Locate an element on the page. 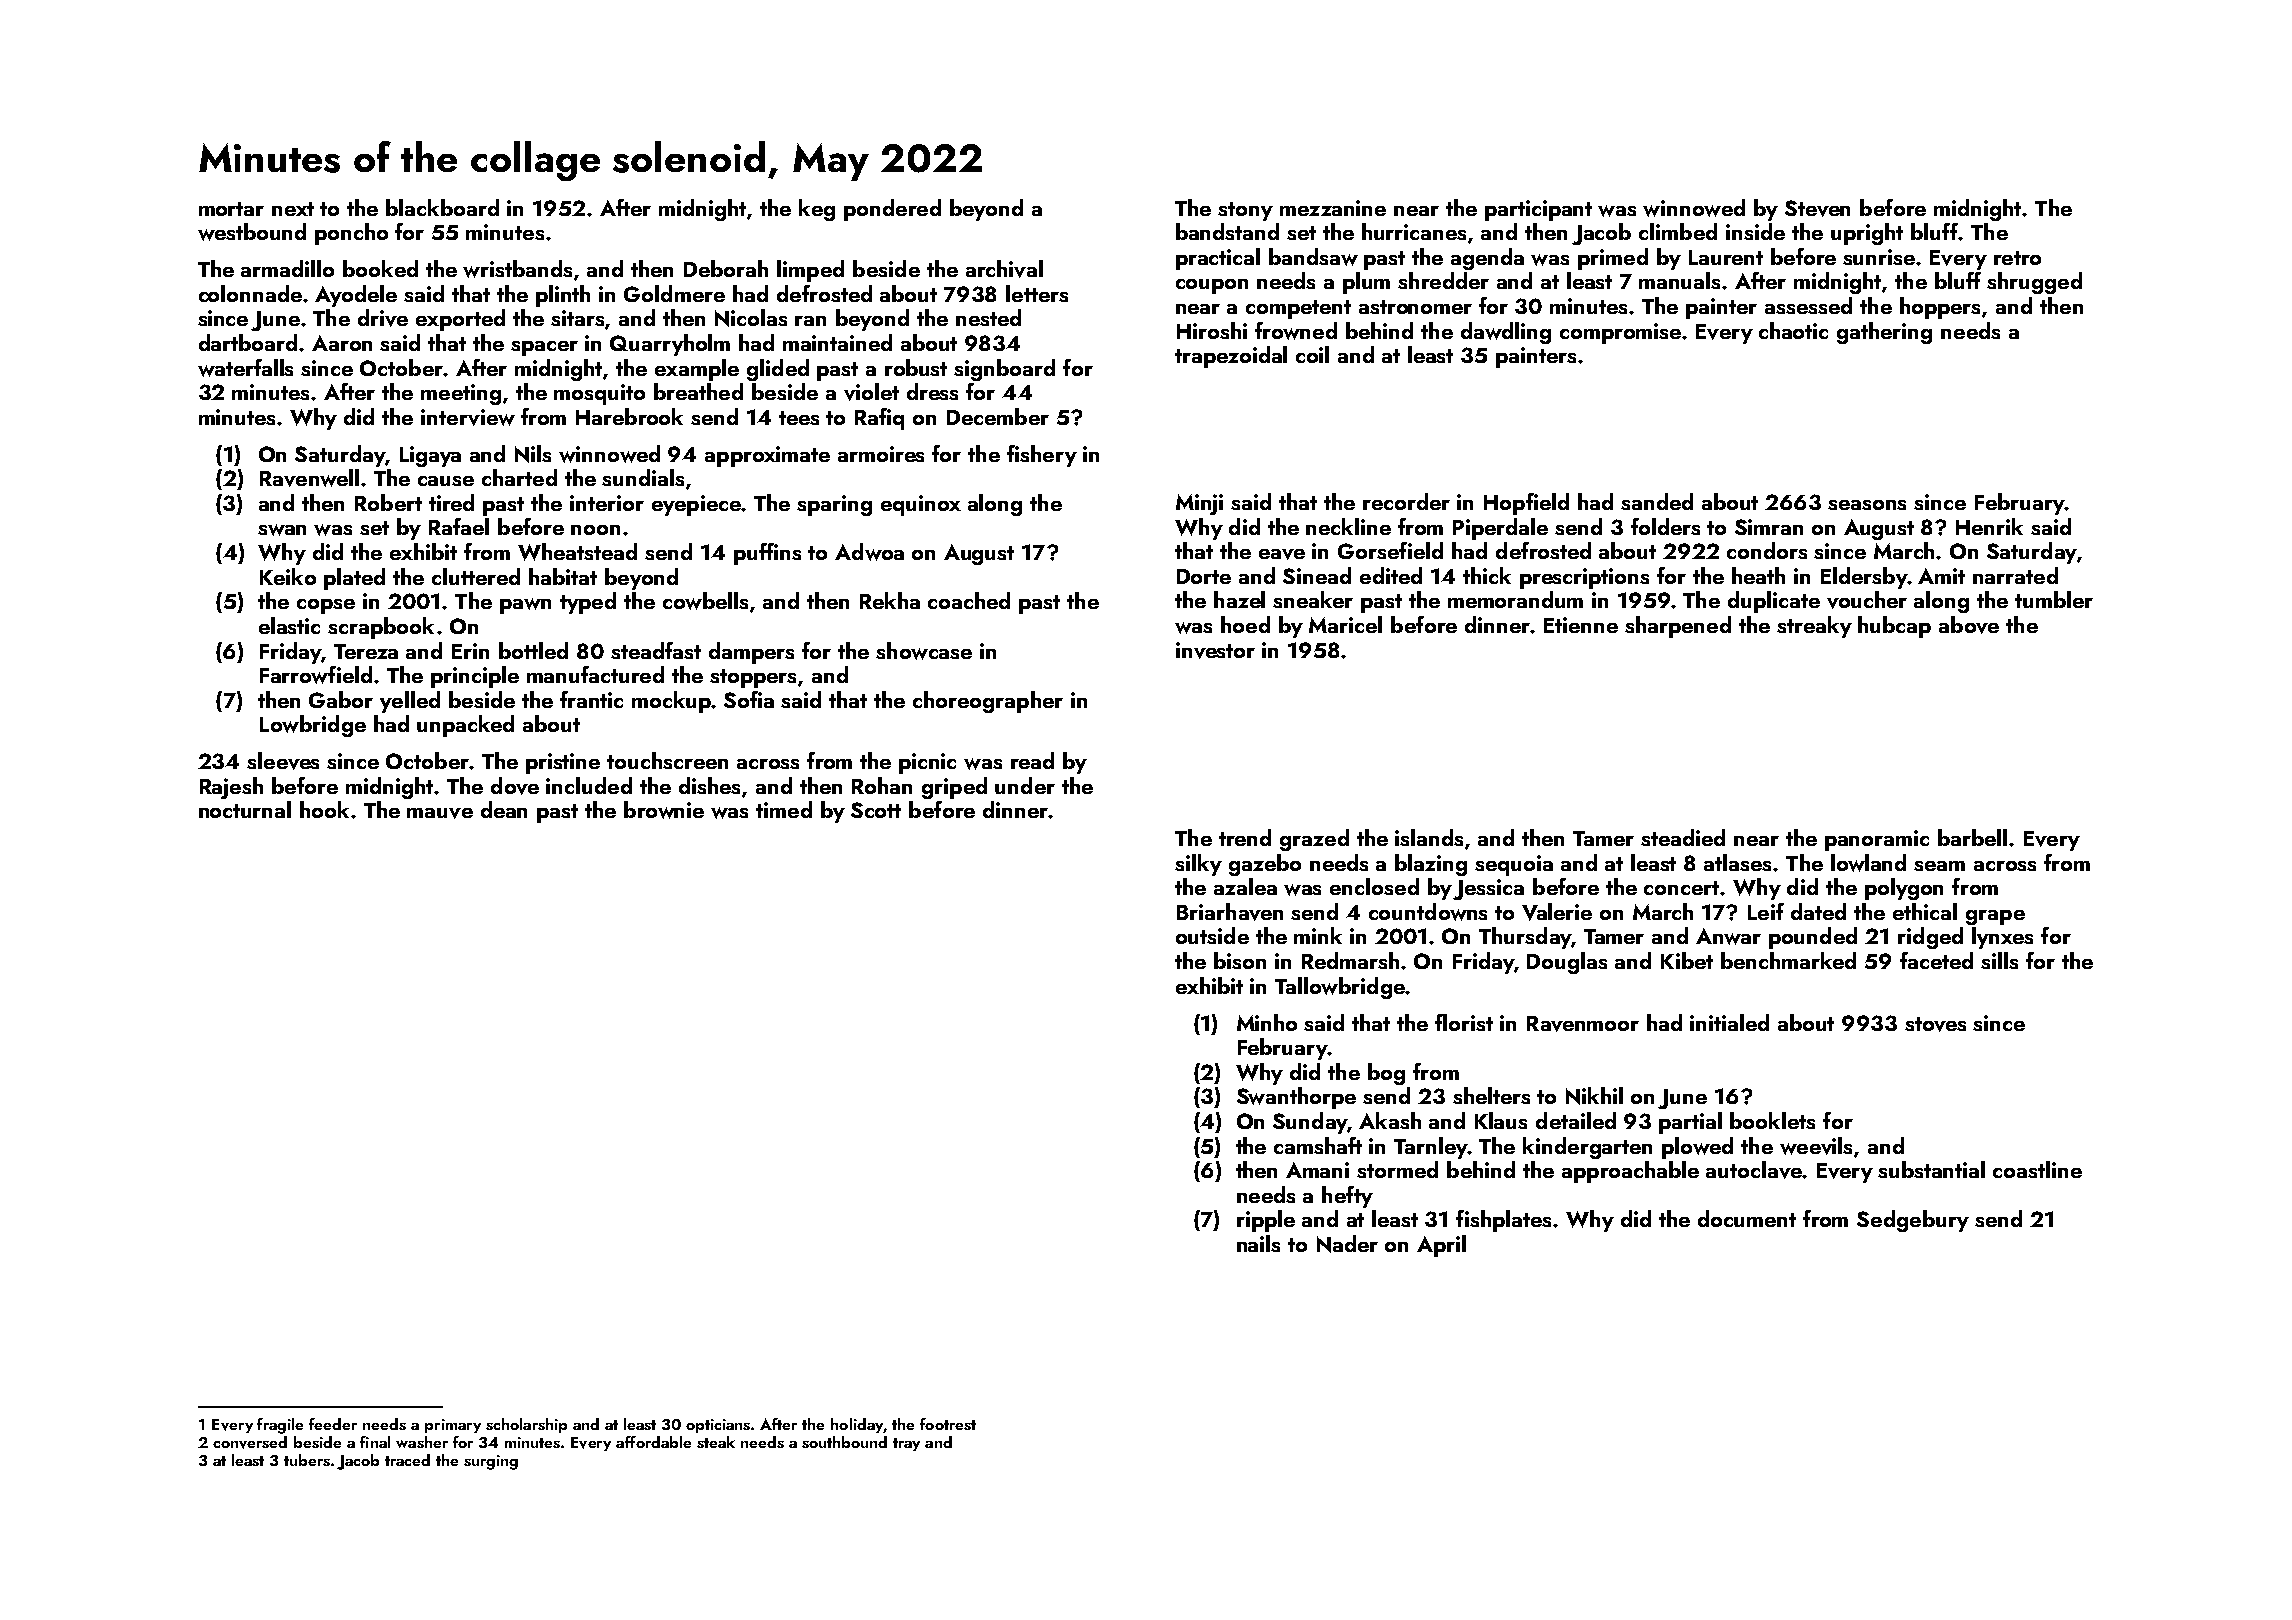 The image size is (2292, 1620). pondered is located at coordinates (892, 210).
